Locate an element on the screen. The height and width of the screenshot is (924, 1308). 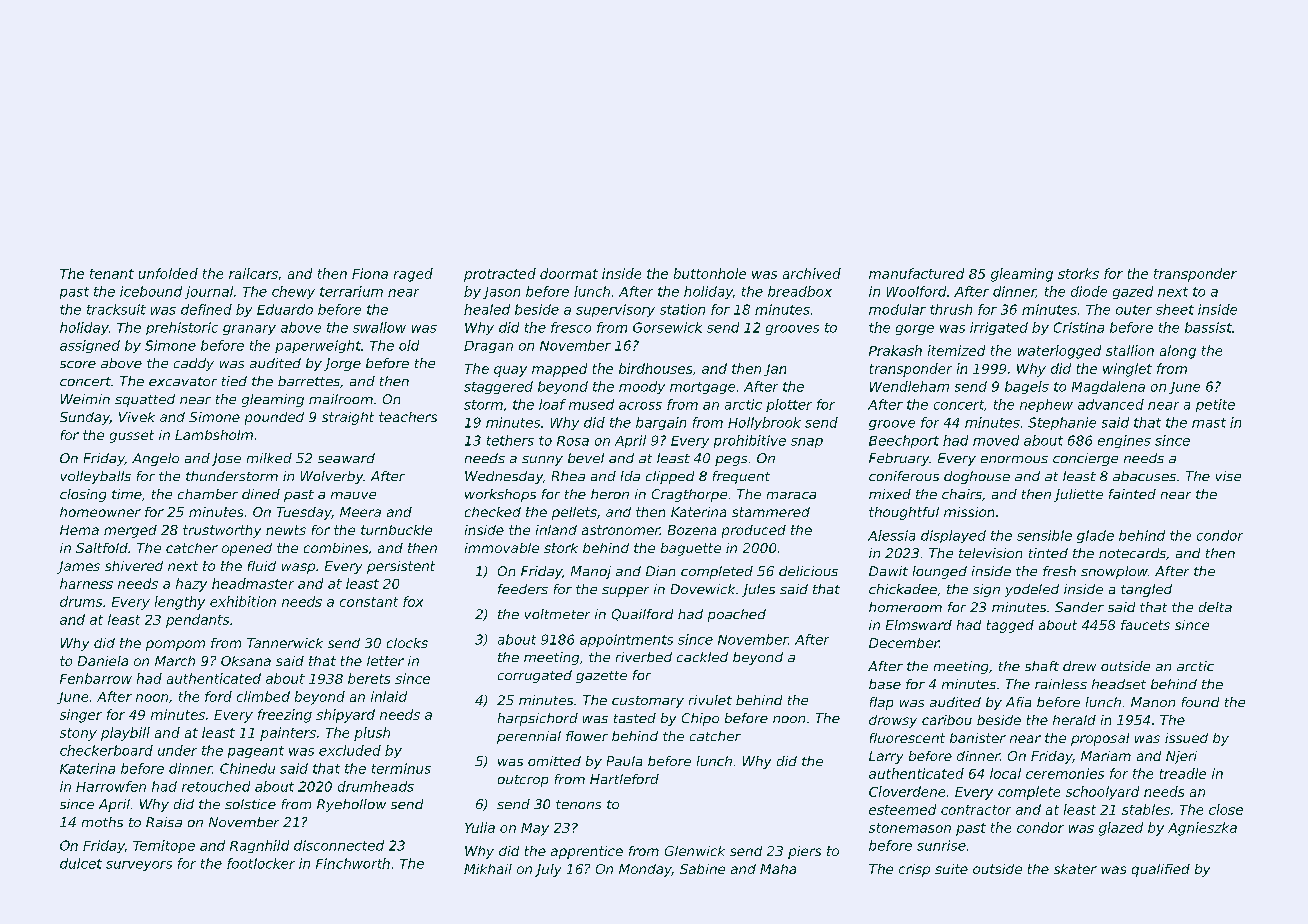
February is located at coordinates (899, 459).
